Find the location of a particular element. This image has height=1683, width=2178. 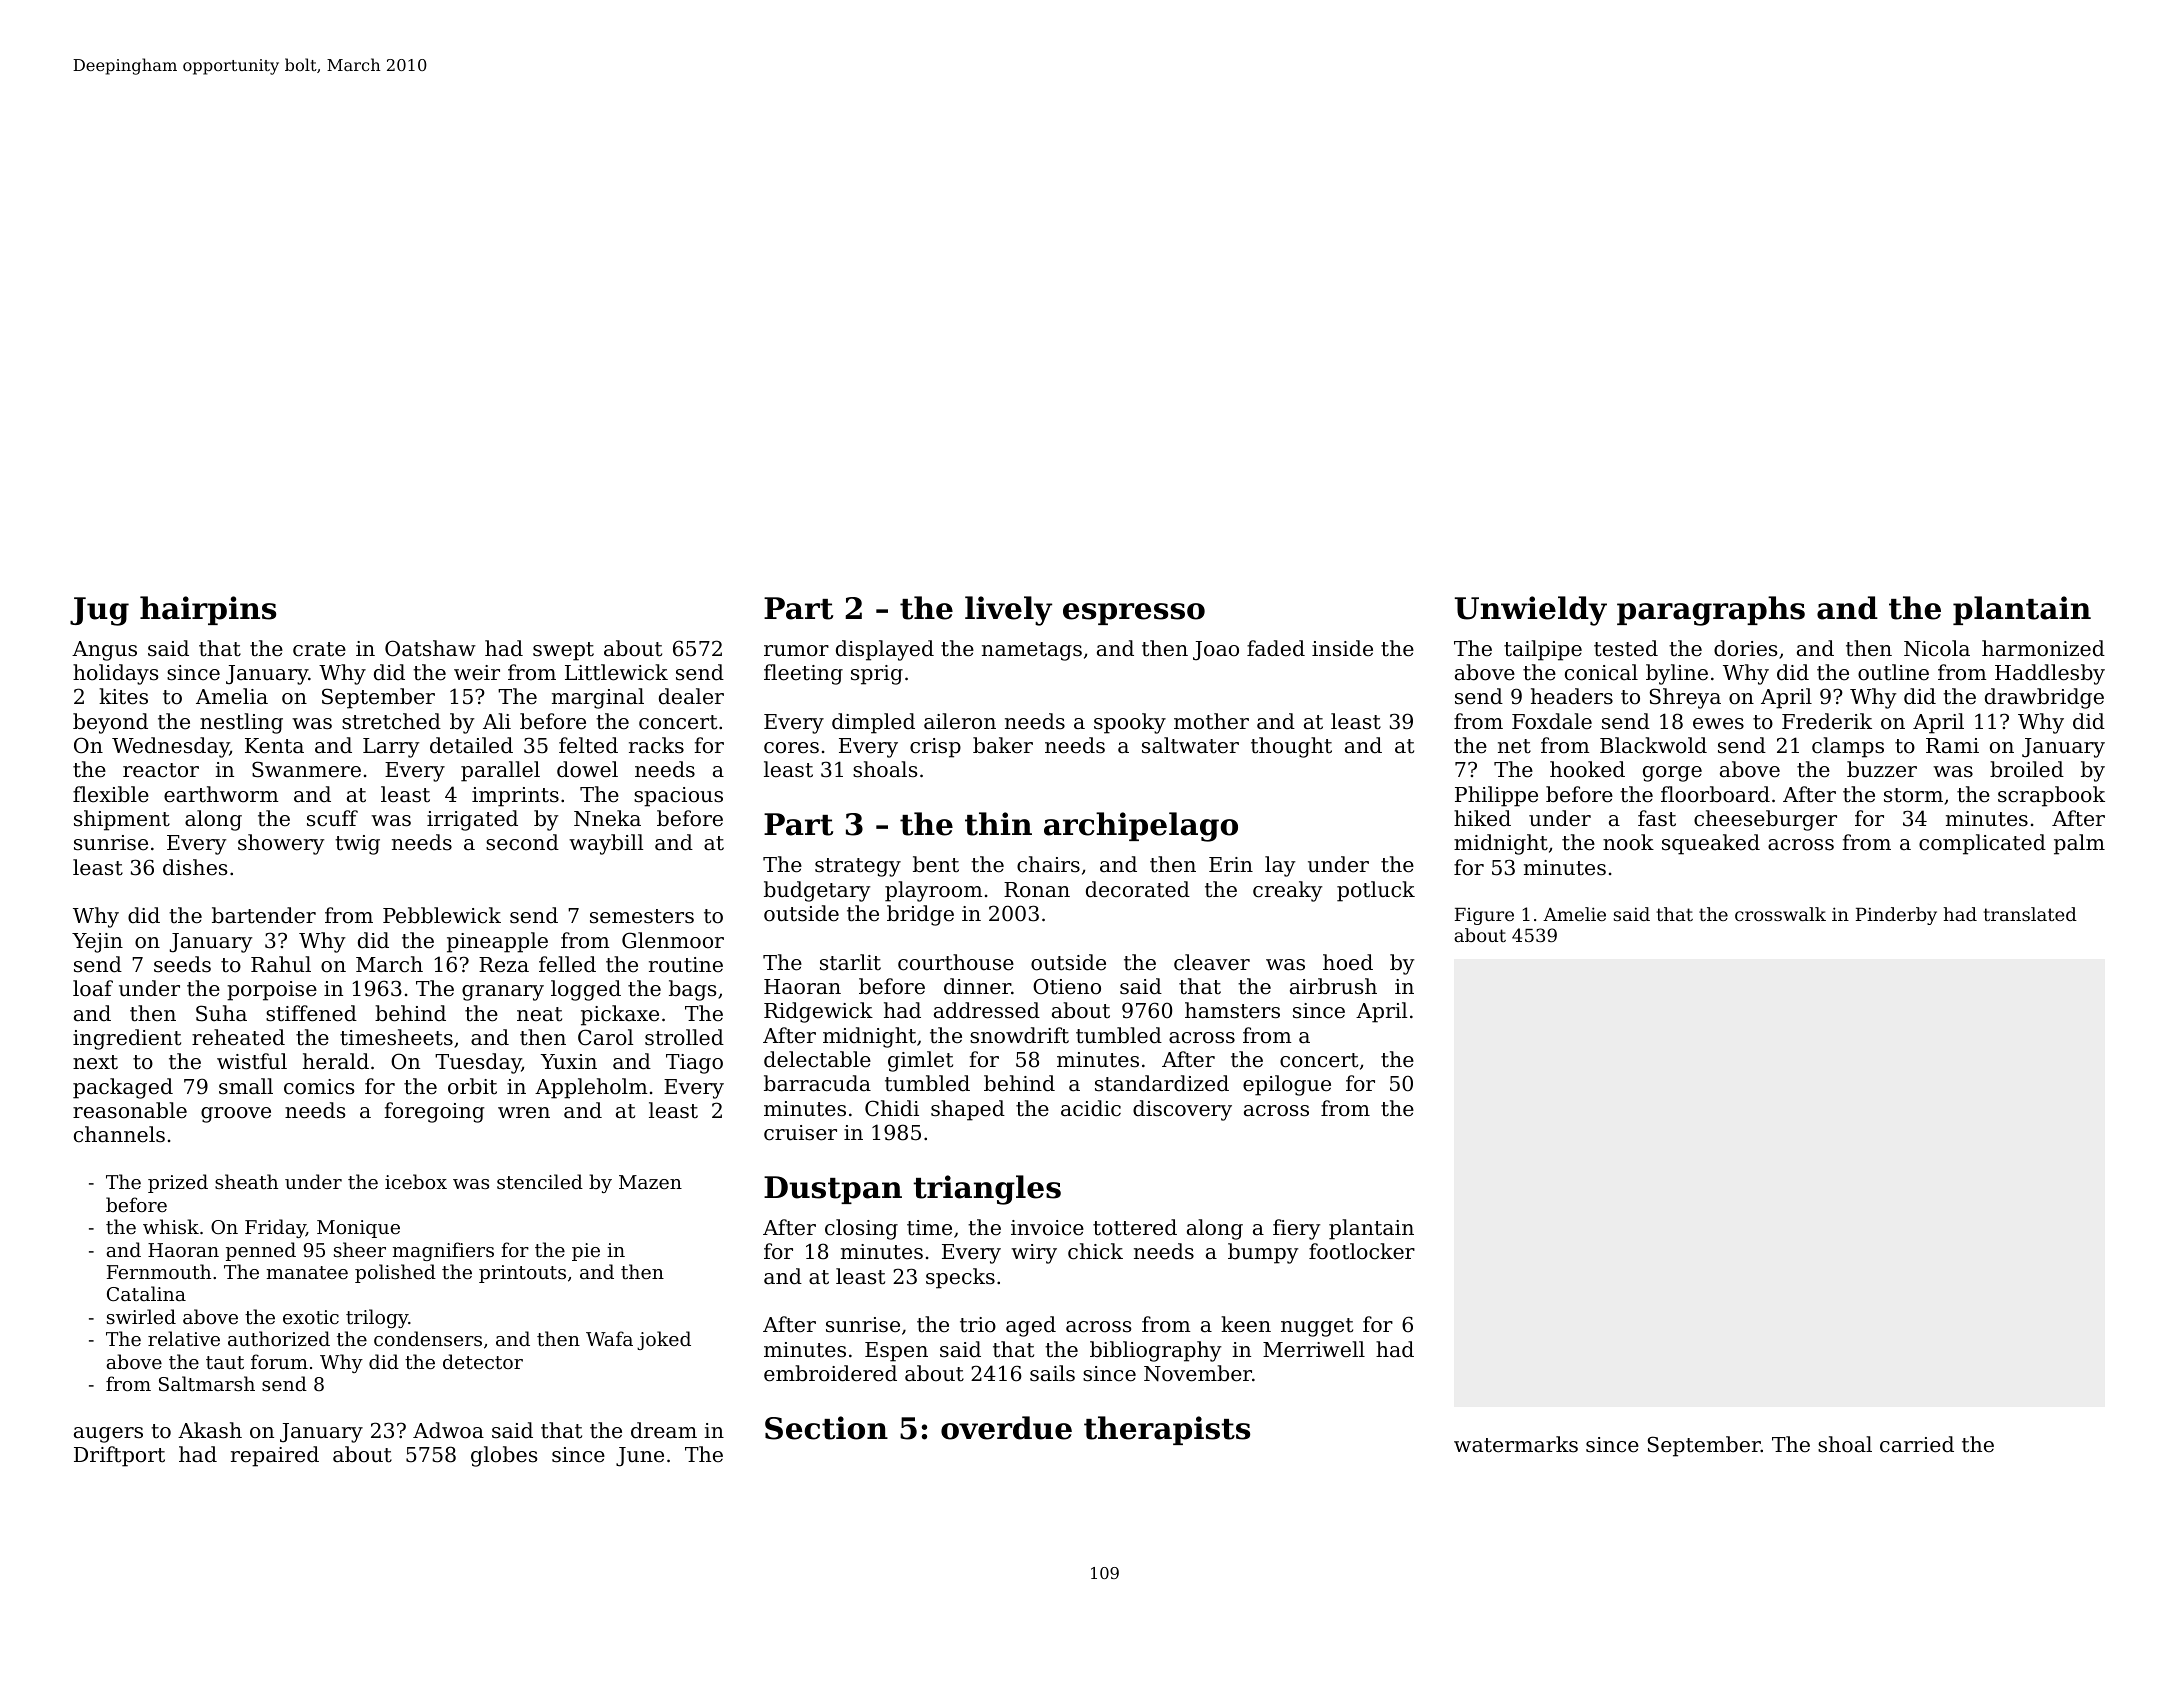

Pebblewick is located at coordinates (442, 915).
